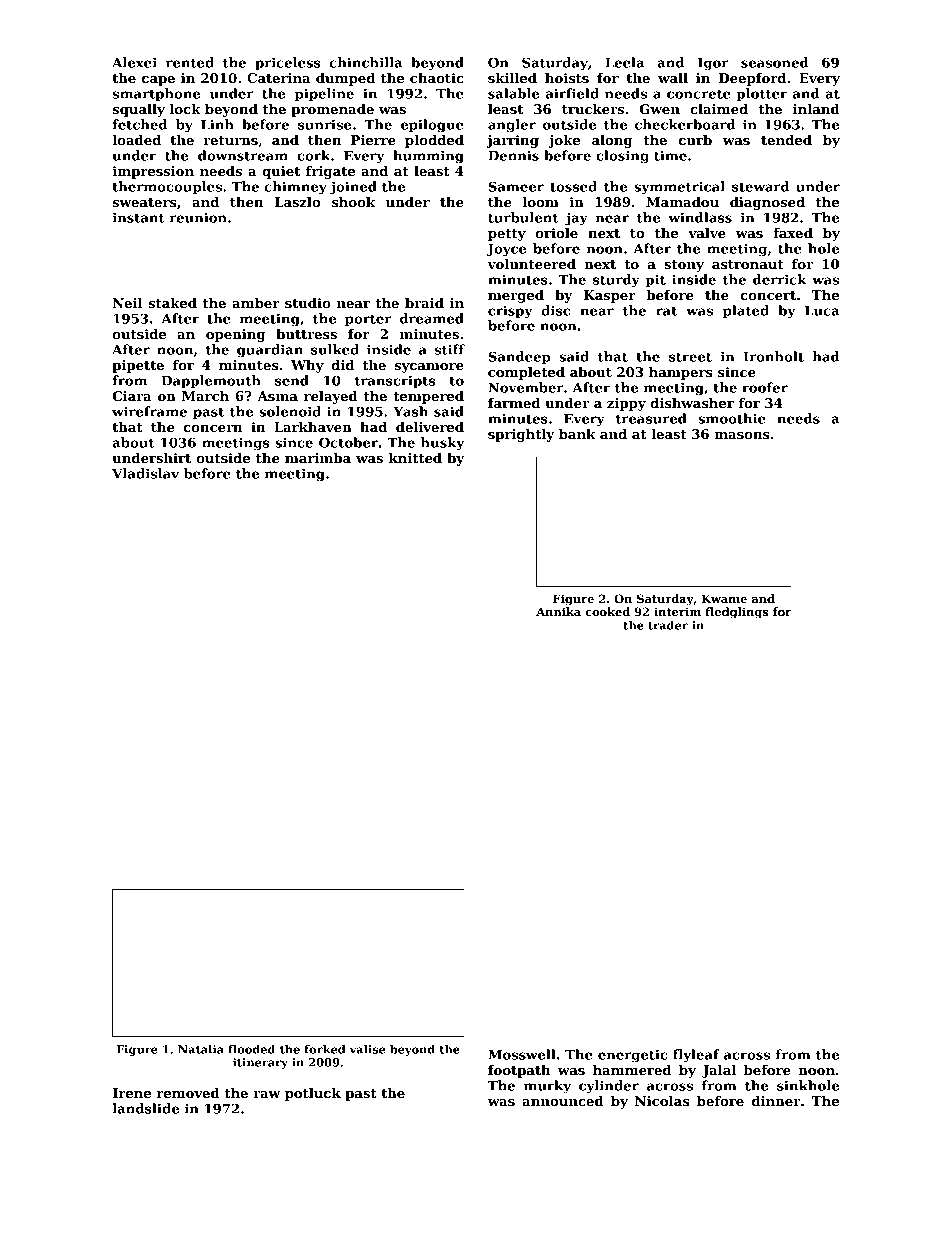 The width and height of the screenshot is (952, 1233). Describe the element at coordinates (737, 613) in the screenshot. I see `fledglings` at that location.
